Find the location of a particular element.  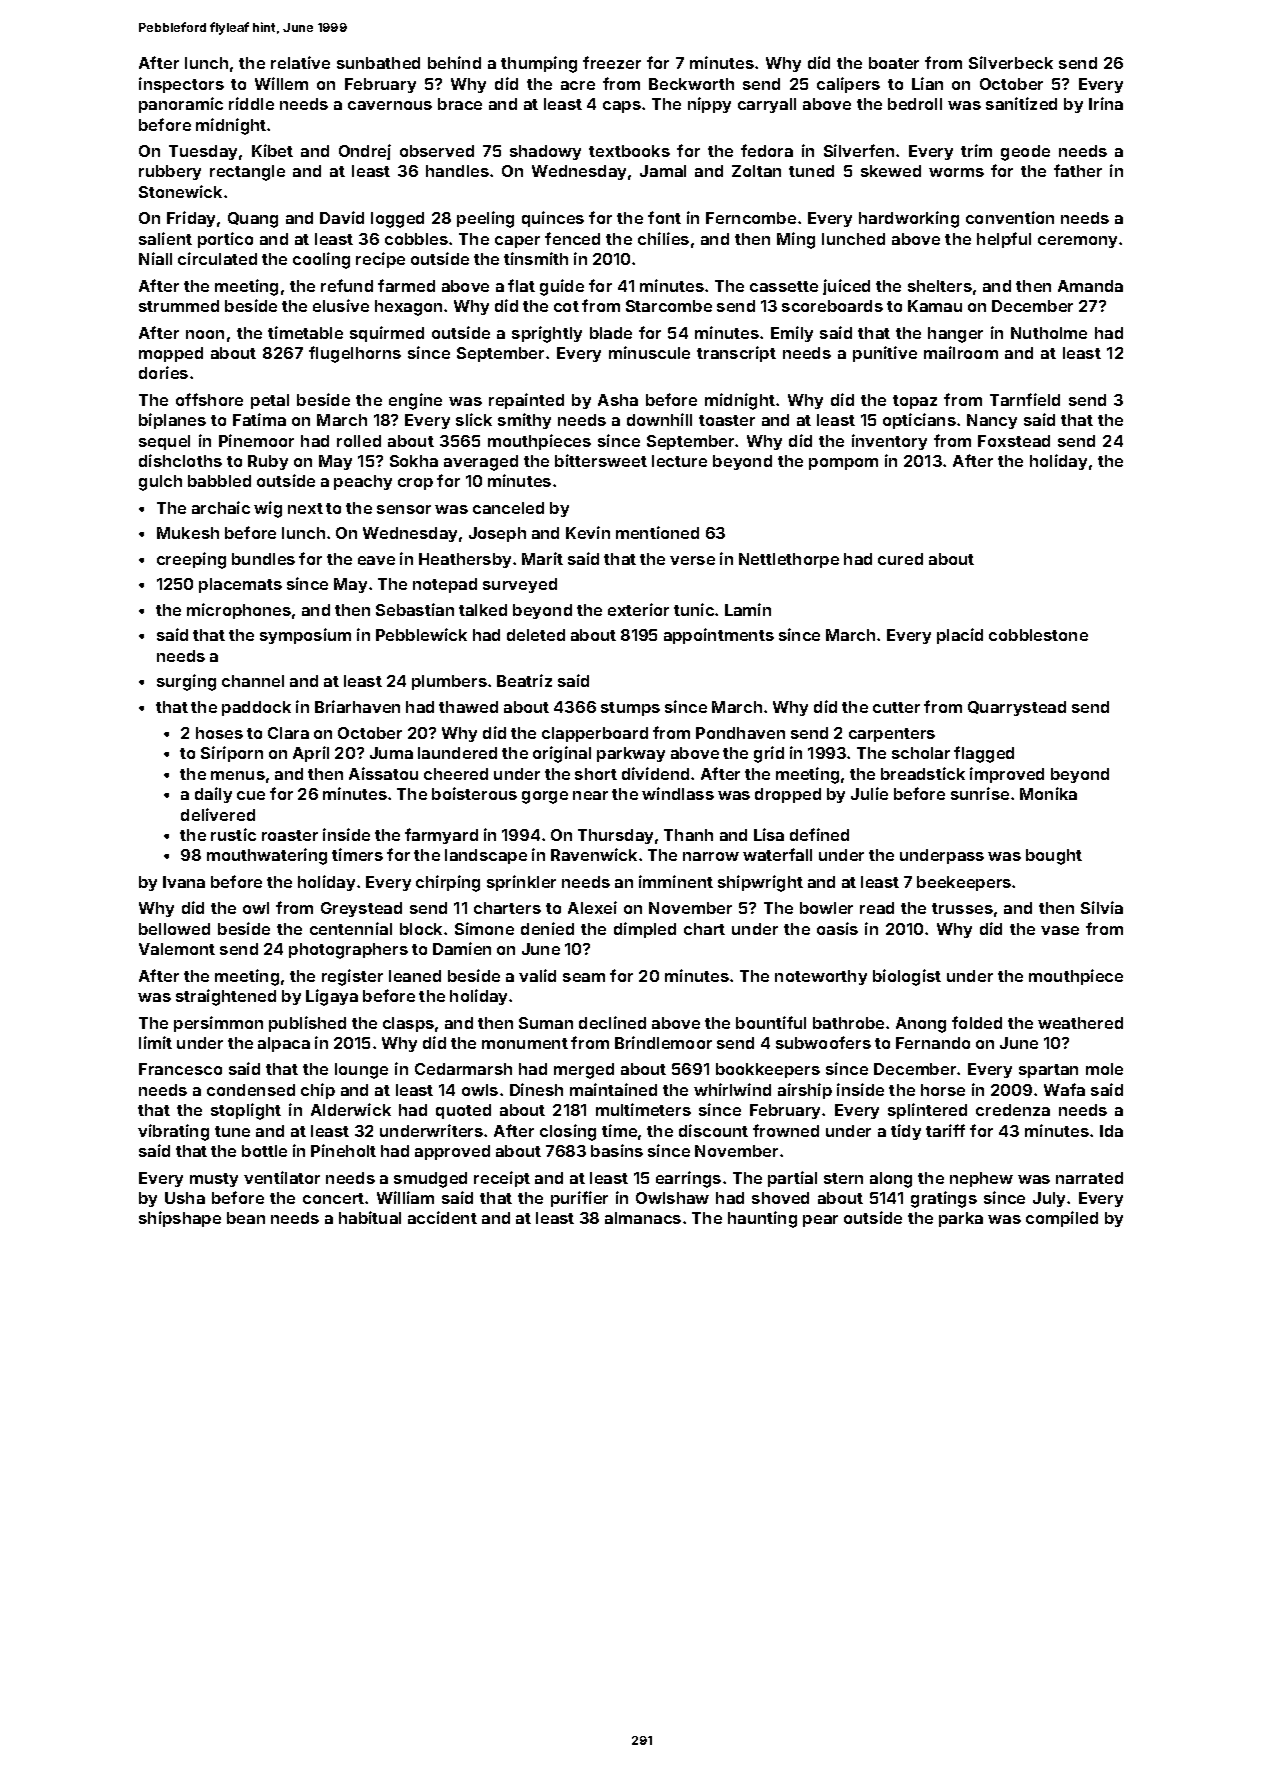

boater is located at coordinates (894, 63).
